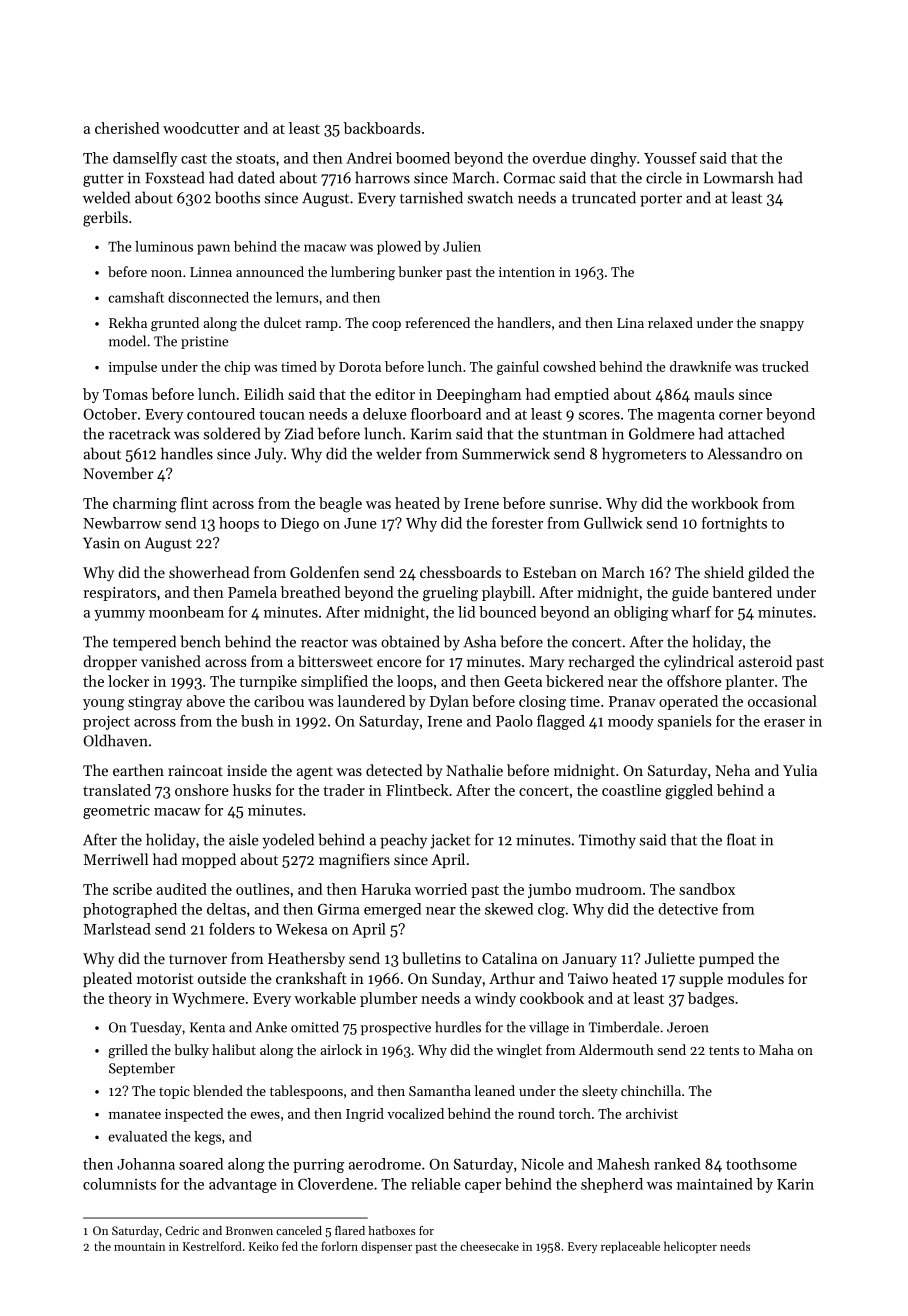  Describe the element at coordinates (670, 158) in the screenshot. I see `Youssef` at that location.
